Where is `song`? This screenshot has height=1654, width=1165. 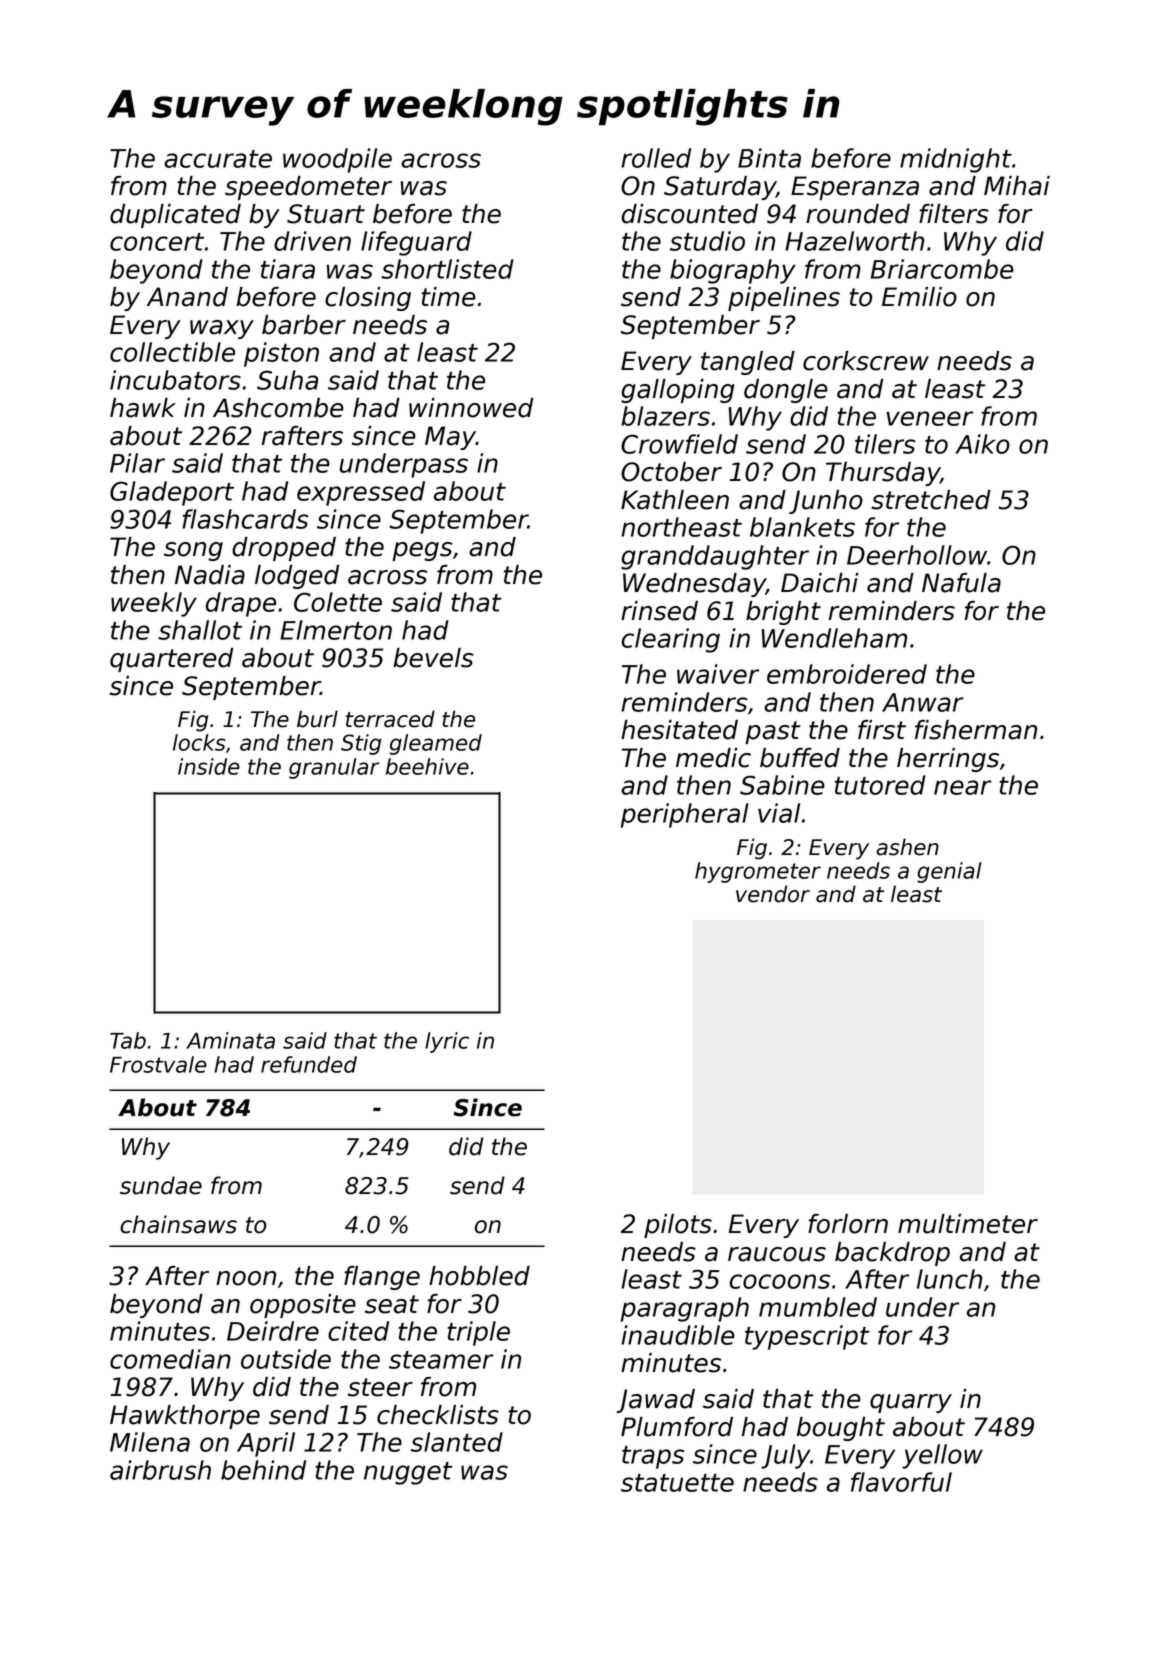
song is located at coordinates (193, 551).
